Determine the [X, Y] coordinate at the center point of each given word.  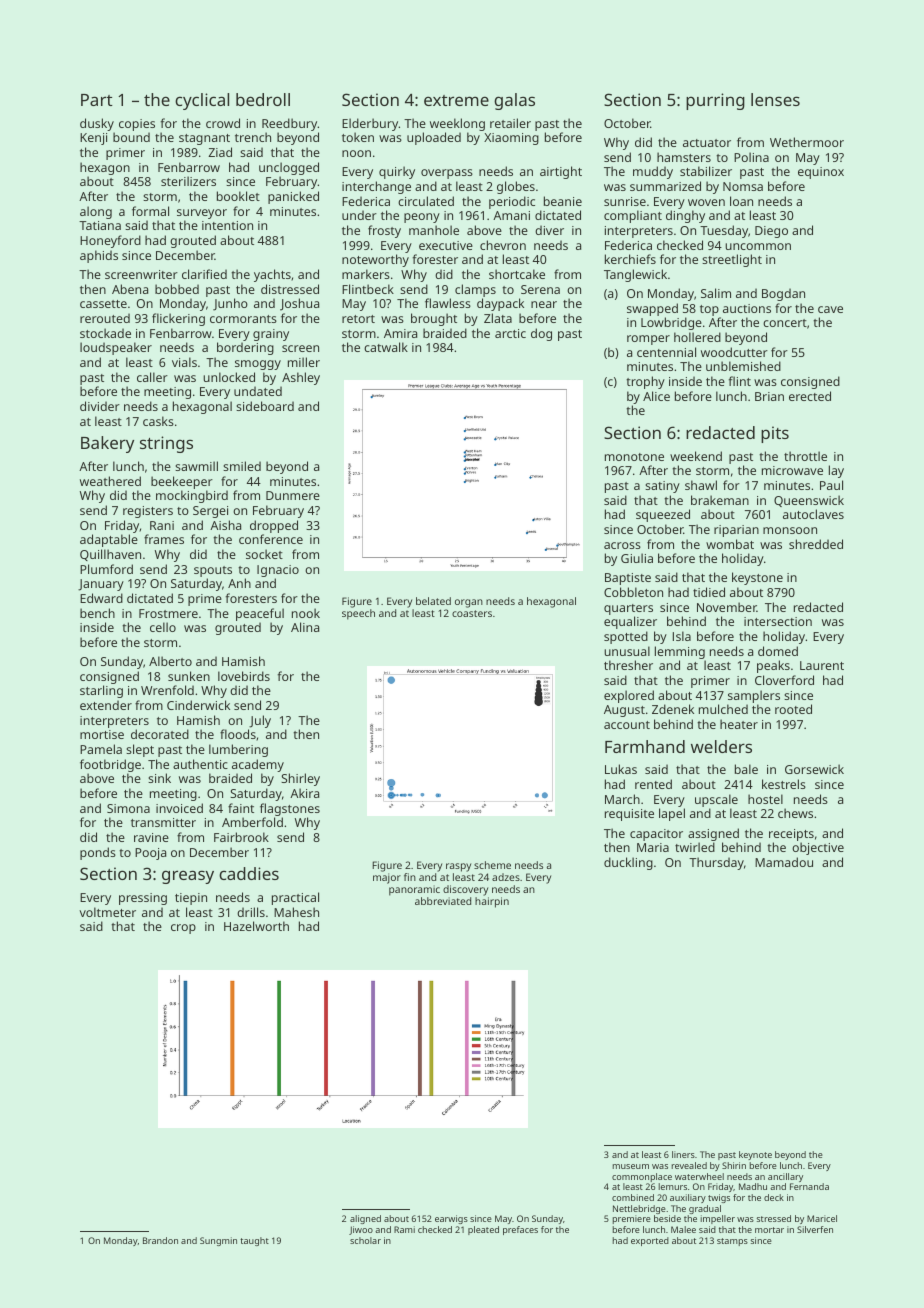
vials [184, 362]
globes [516, 187]
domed [778, 651]
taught [254, 1241]
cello [163, 627]
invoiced [179, 808]
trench [253, 137]
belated [433, 601]
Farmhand [645, 746]
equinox [821, 173]
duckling [628, 863]
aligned [365, 1219]
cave [830, 309]
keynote [755, 1155]
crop [183, 929]
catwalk [386, 347]
